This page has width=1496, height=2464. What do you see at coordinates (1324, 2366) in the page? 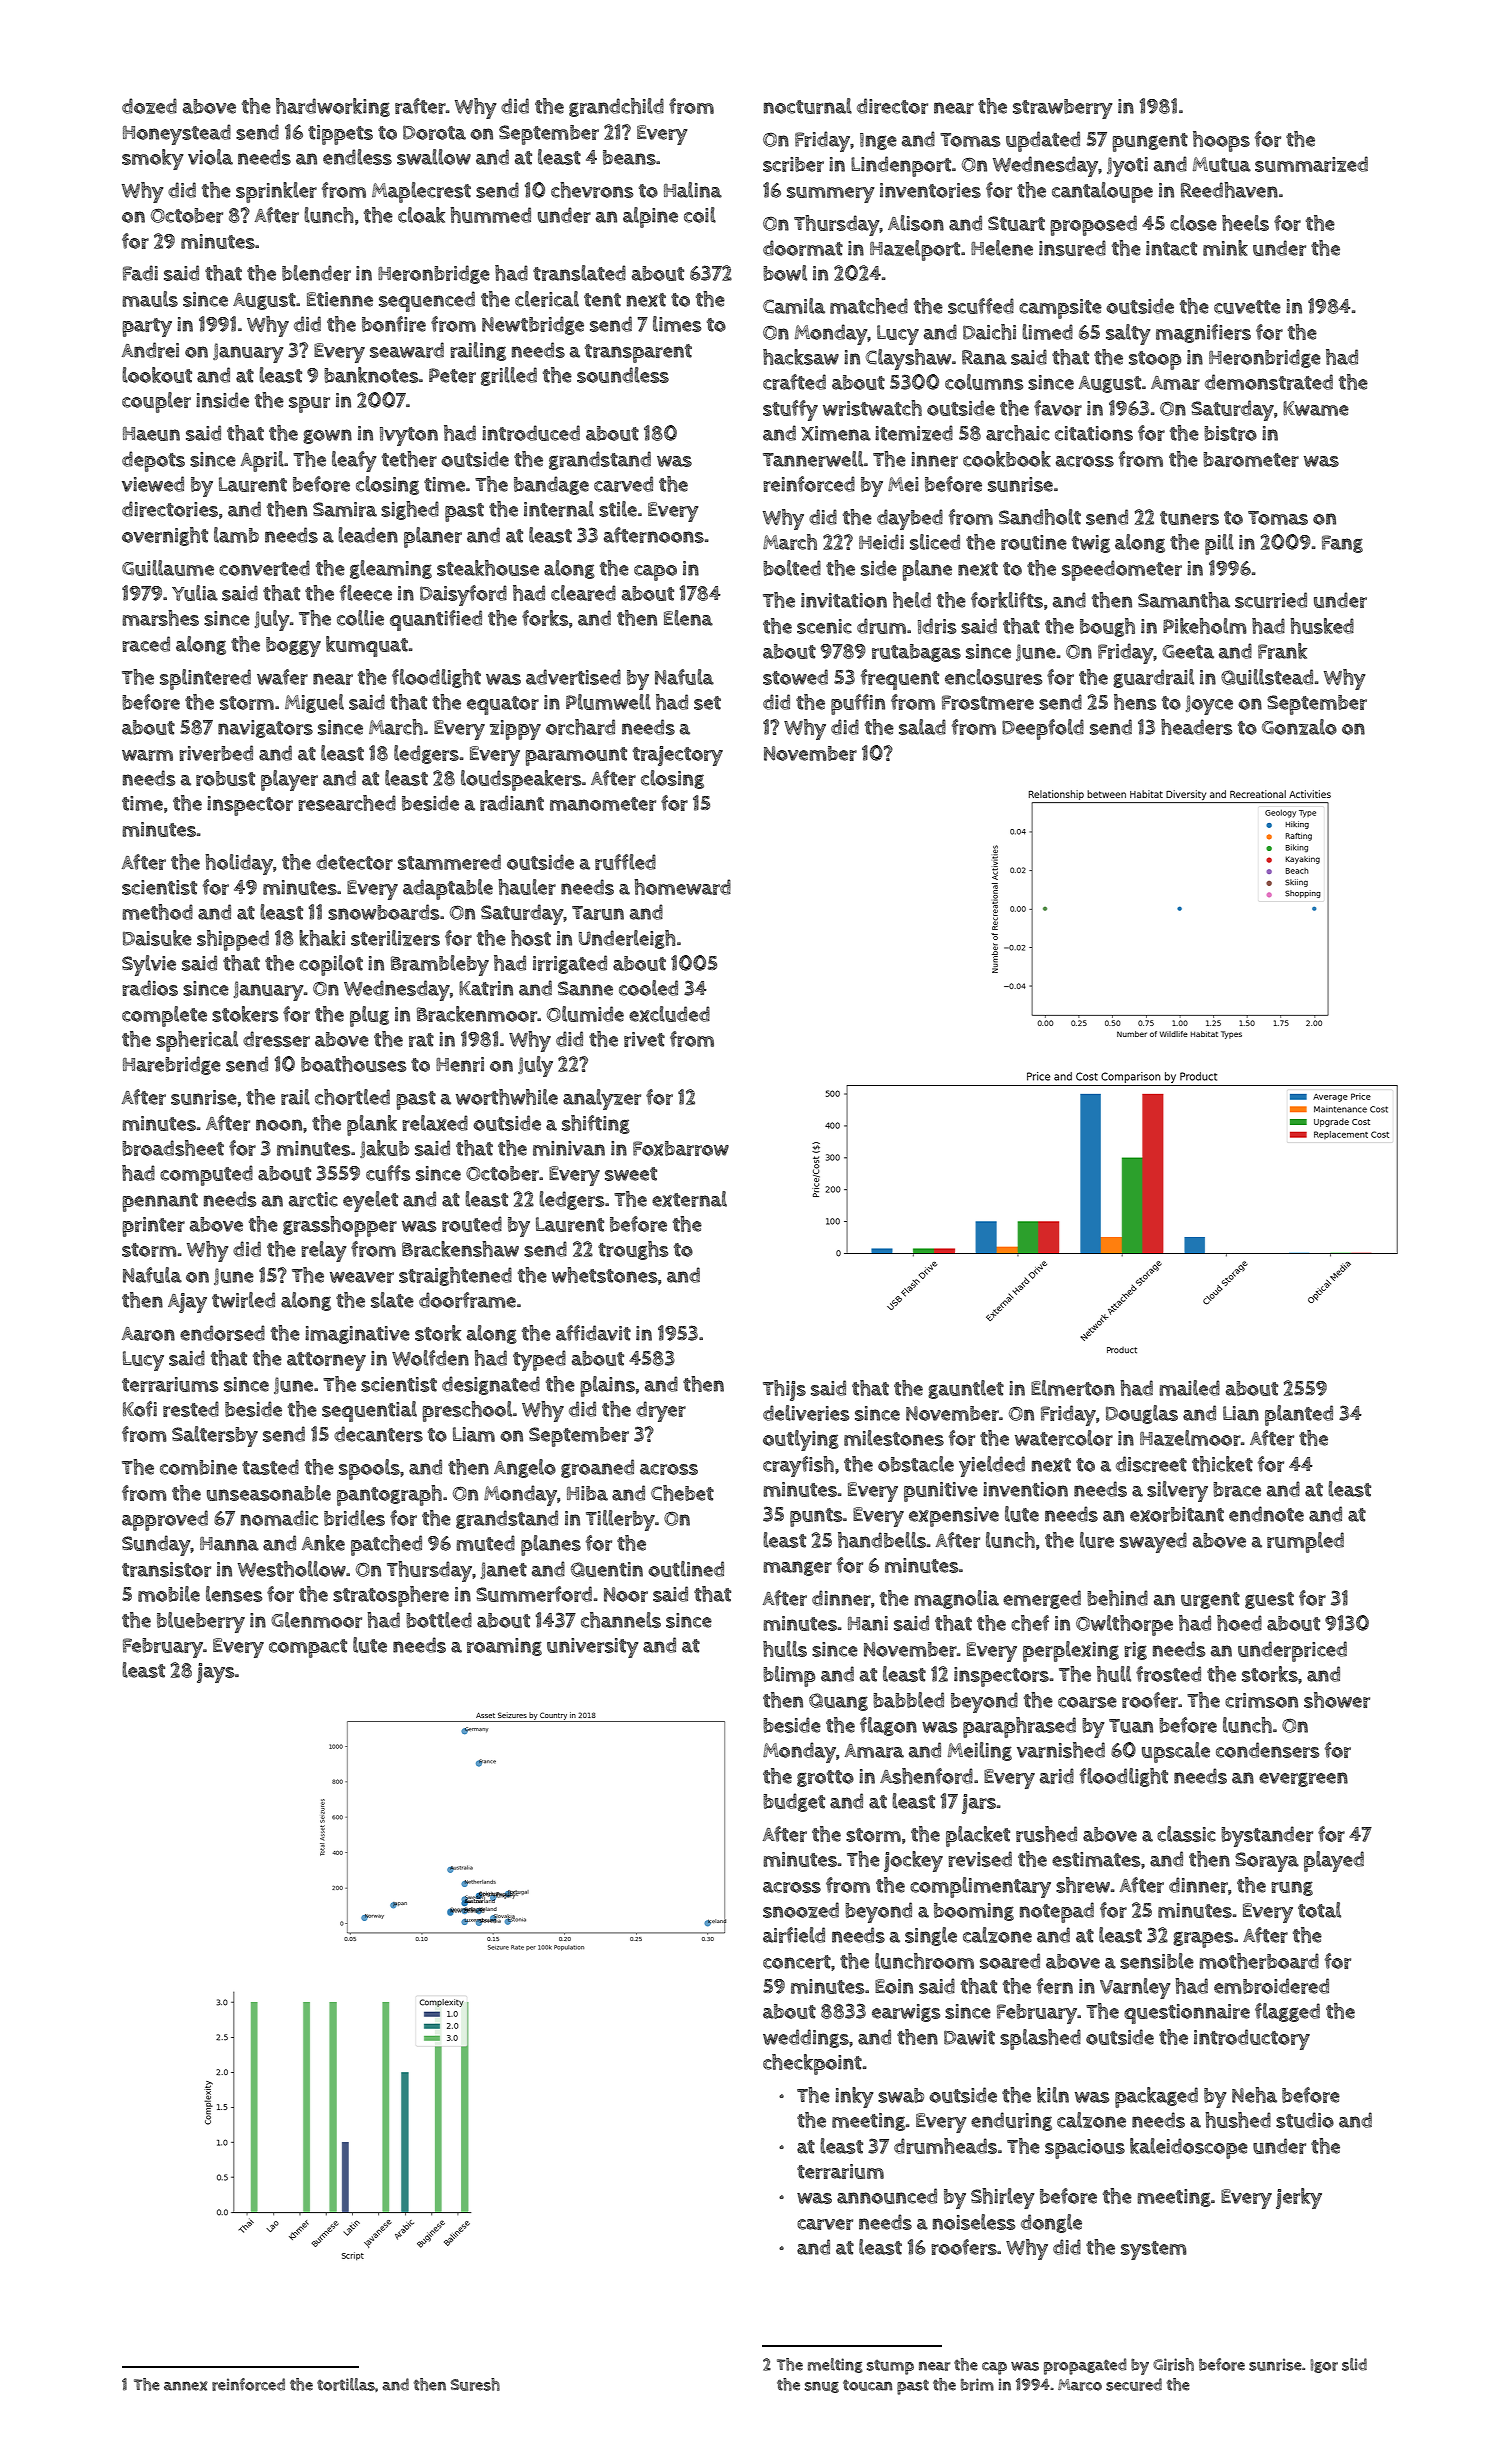
I see `Igor` at bounding box center [1324, 2366].
